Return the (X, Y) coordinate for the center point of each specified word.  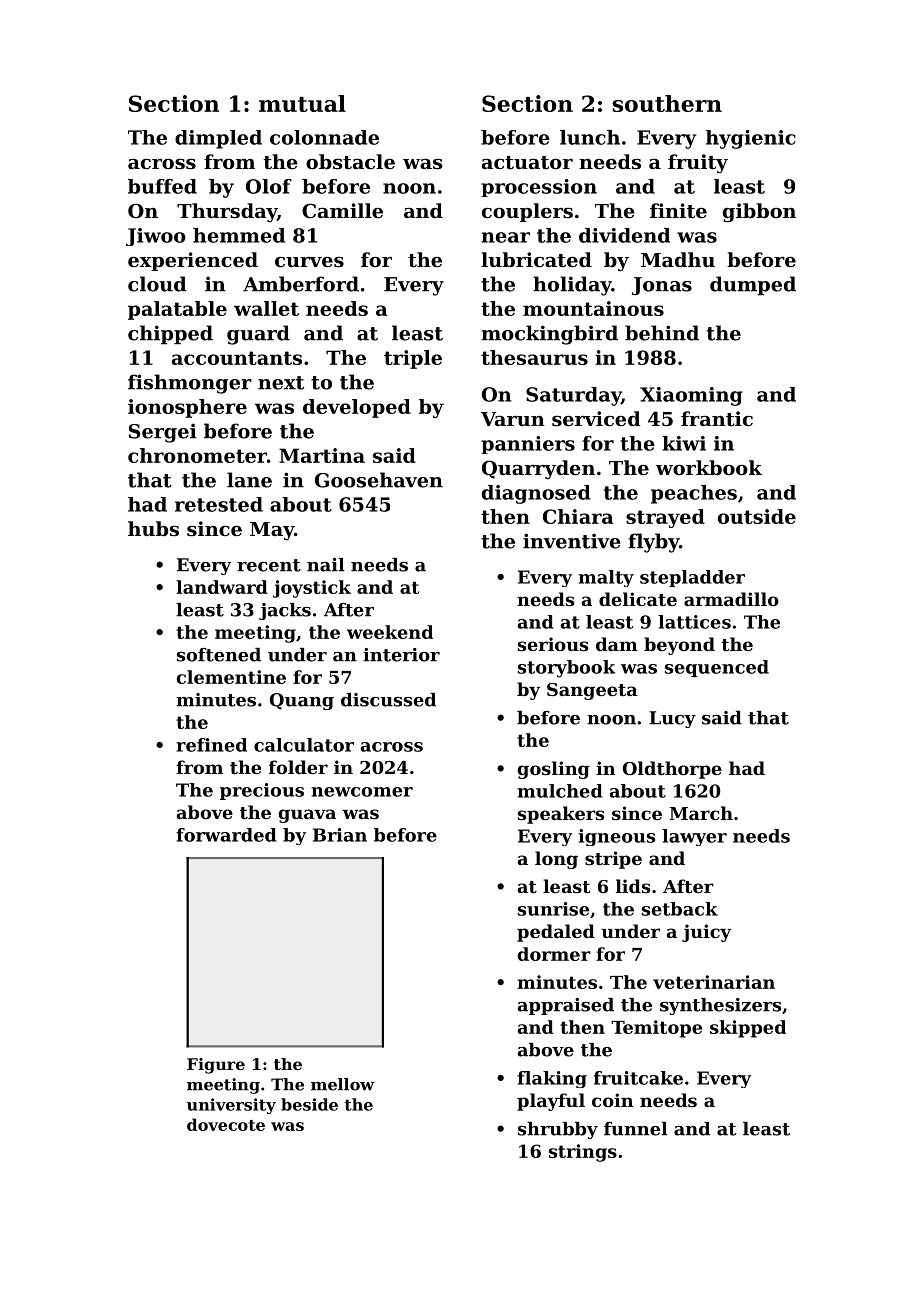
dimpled (218, 139)
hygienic (751, 139)
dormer (554, 954)
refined (211, 745)
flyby (653, 543)
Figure (216, 1066)
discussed (388, 700)
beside (309, 1104)
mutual (302, 103)
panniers (528, 445)
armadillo (731, 599)
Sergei (163, 433)
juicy (706, 933)
